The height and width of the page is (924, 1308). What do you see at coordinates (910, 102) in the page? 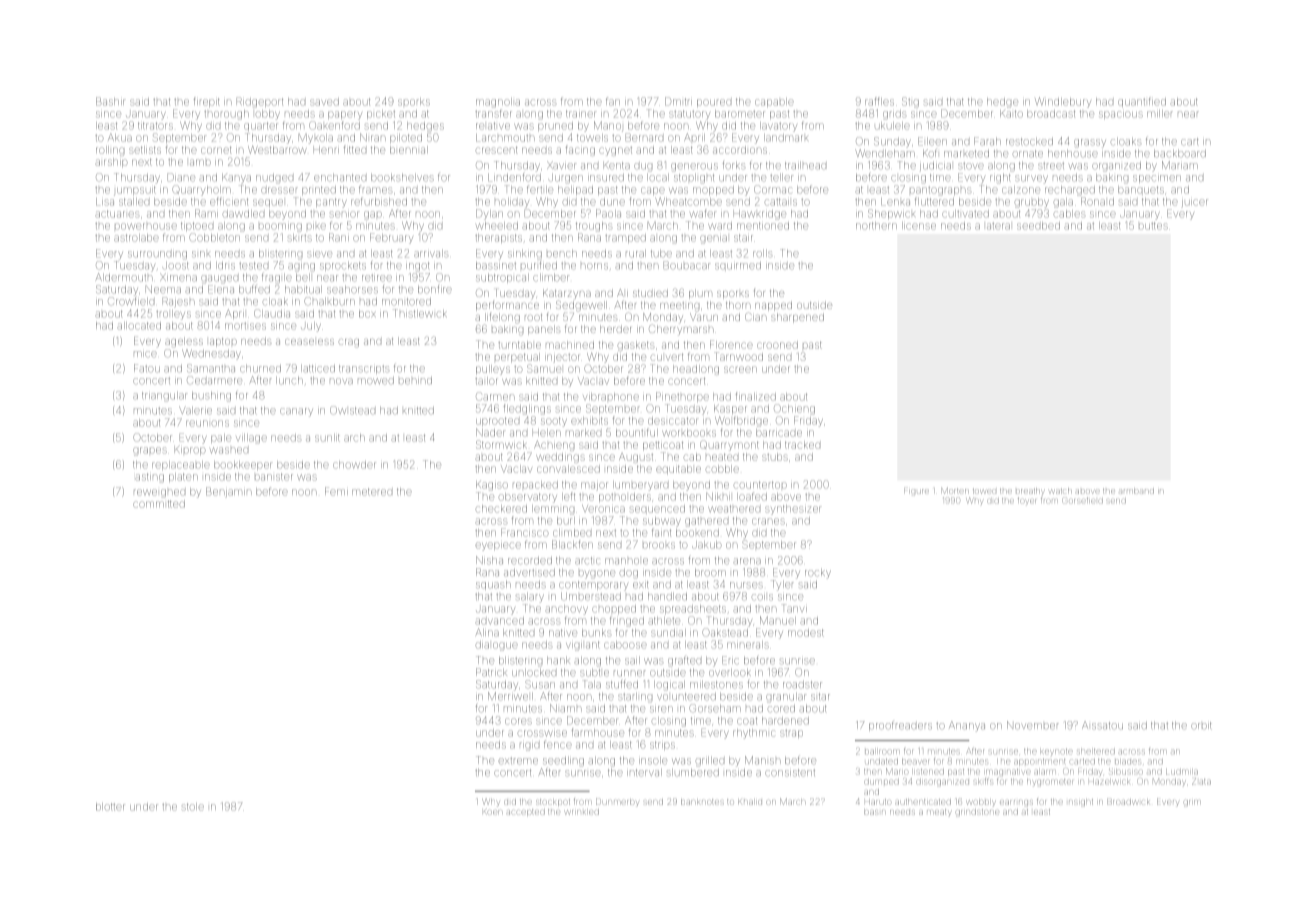
I see `Stig` at bounding box center [910, 102].
